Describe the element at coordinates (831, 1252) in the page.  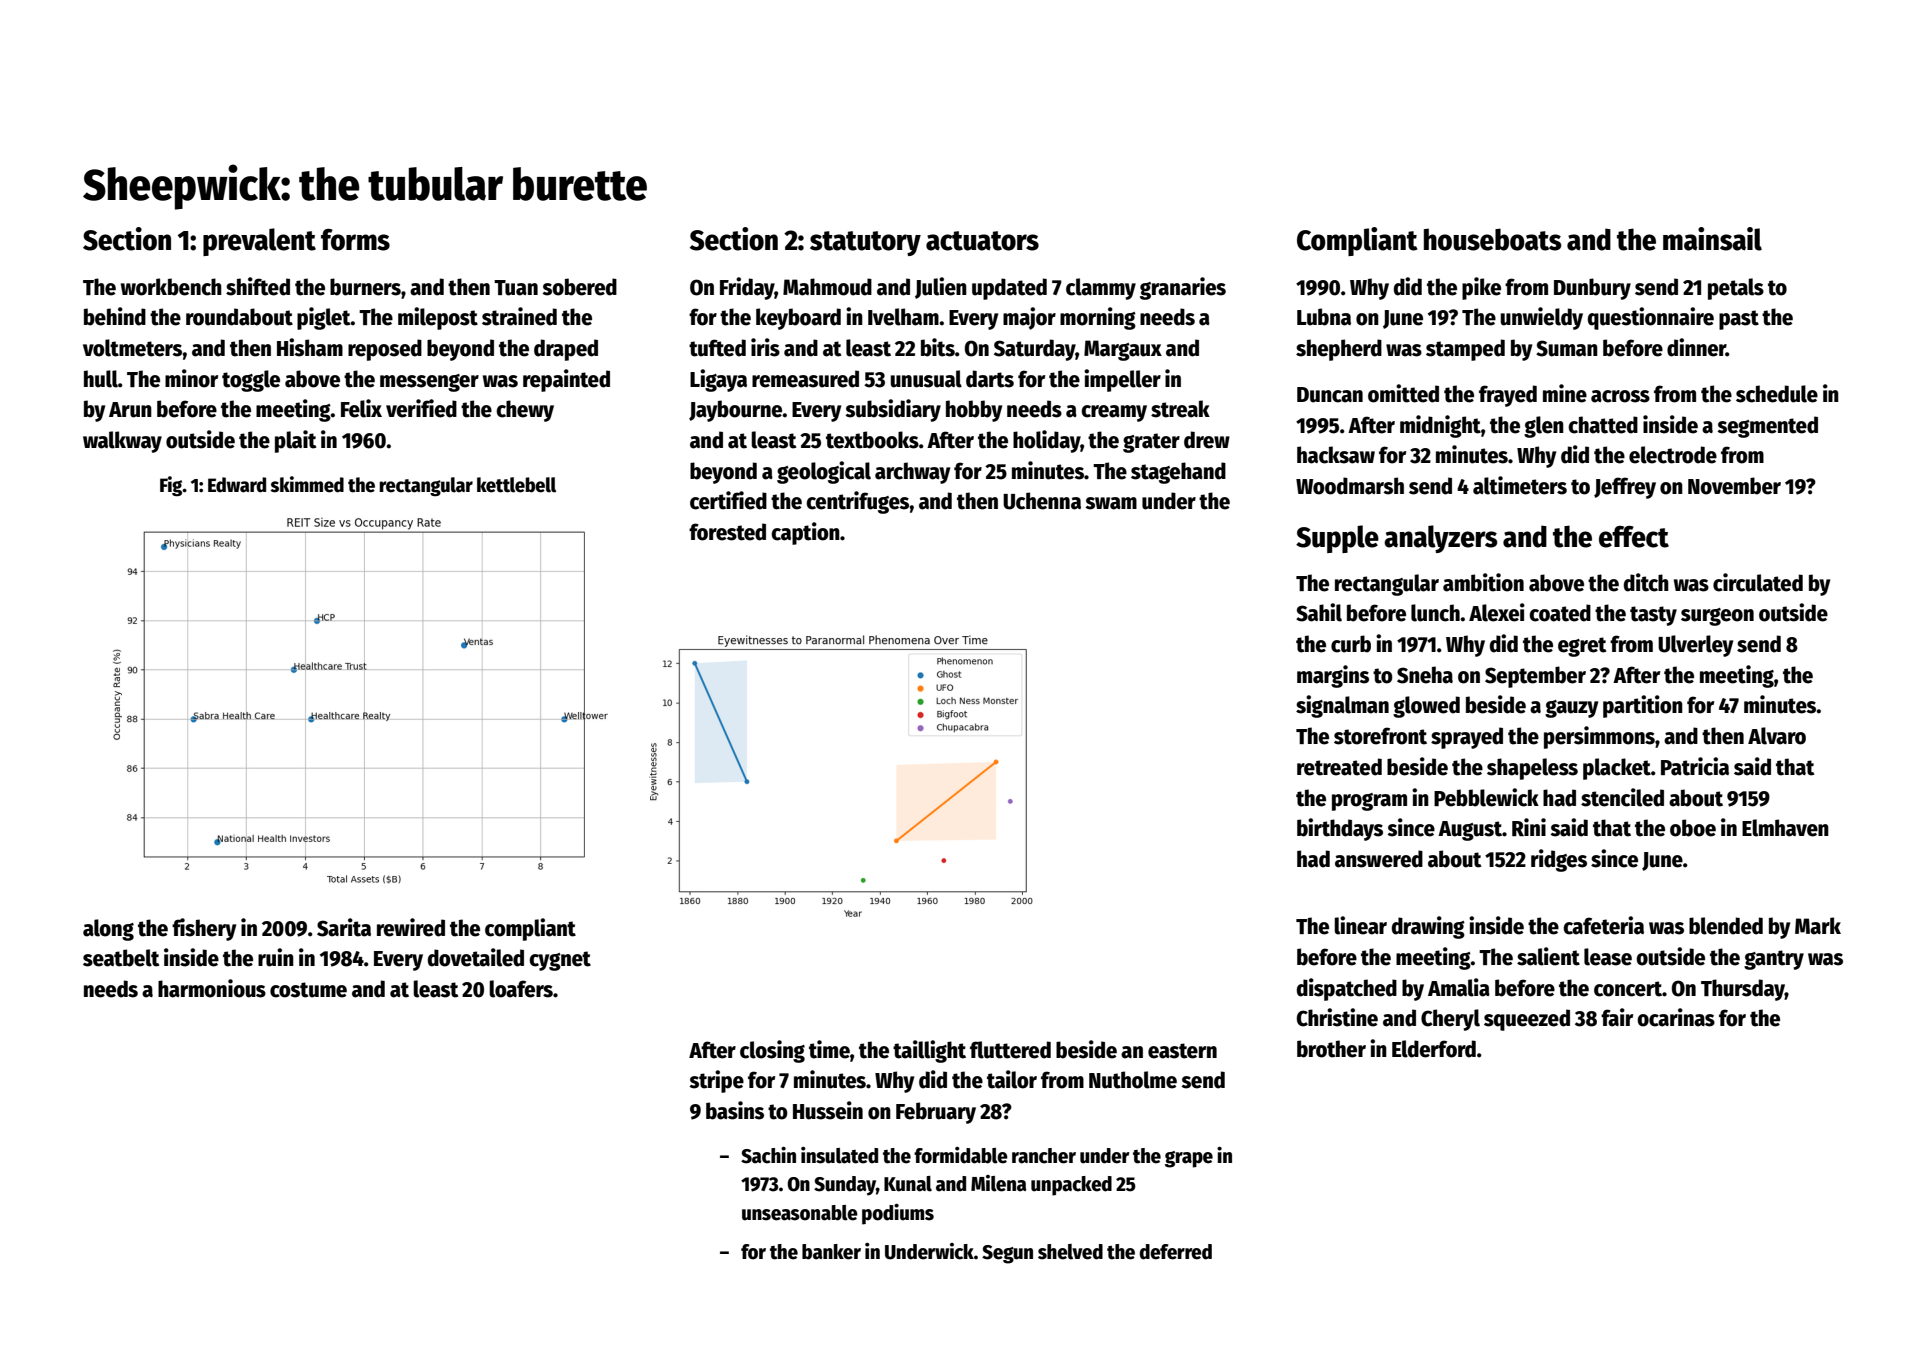
I see `banker` at that location.
